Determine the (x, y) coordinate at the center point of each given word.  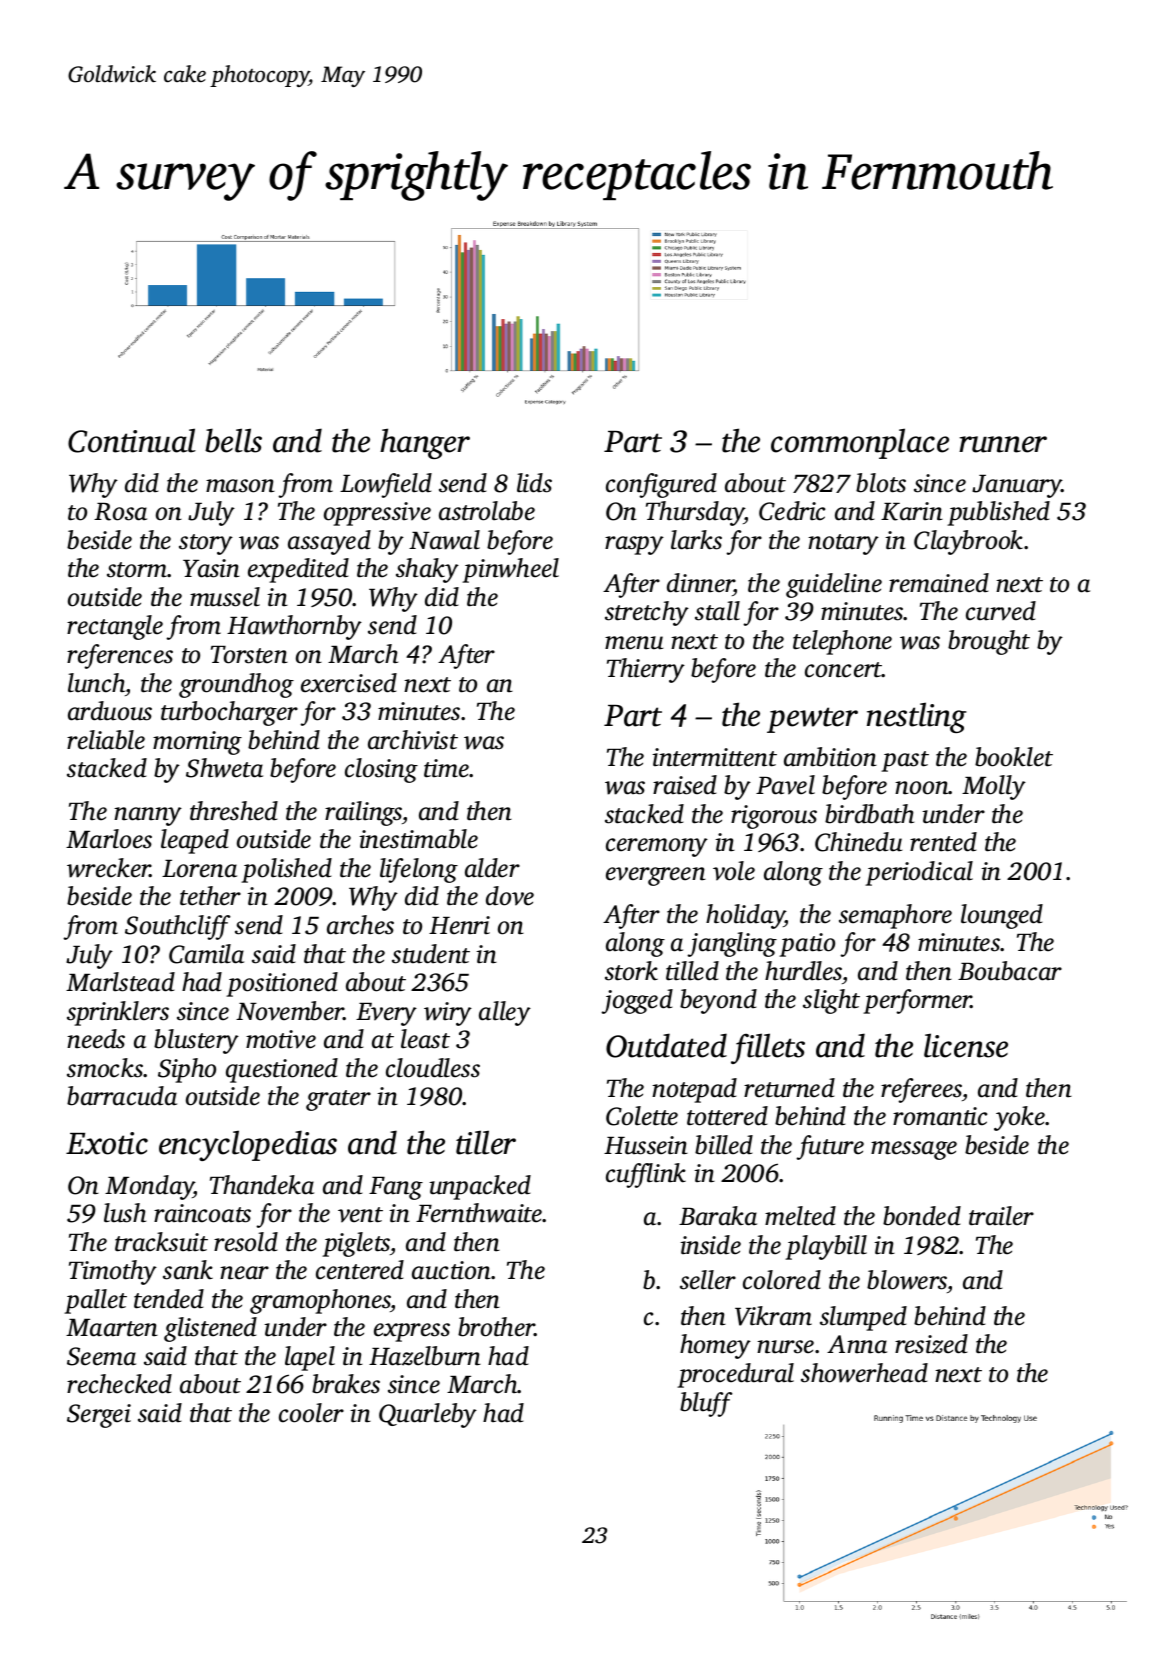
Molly (994, 787)
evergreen (656, 876)
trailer (1001, 1216)
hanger (425, 443)
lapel (310, 1358)
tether (210, 896)
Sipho (187, 1070)
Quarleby (428, 1415)
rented (943, 842)
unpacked (480, 1187)
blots (881, 483)
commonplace (860, 443)
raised (685, 785)
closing (381, 770)
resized (931, 1344)
